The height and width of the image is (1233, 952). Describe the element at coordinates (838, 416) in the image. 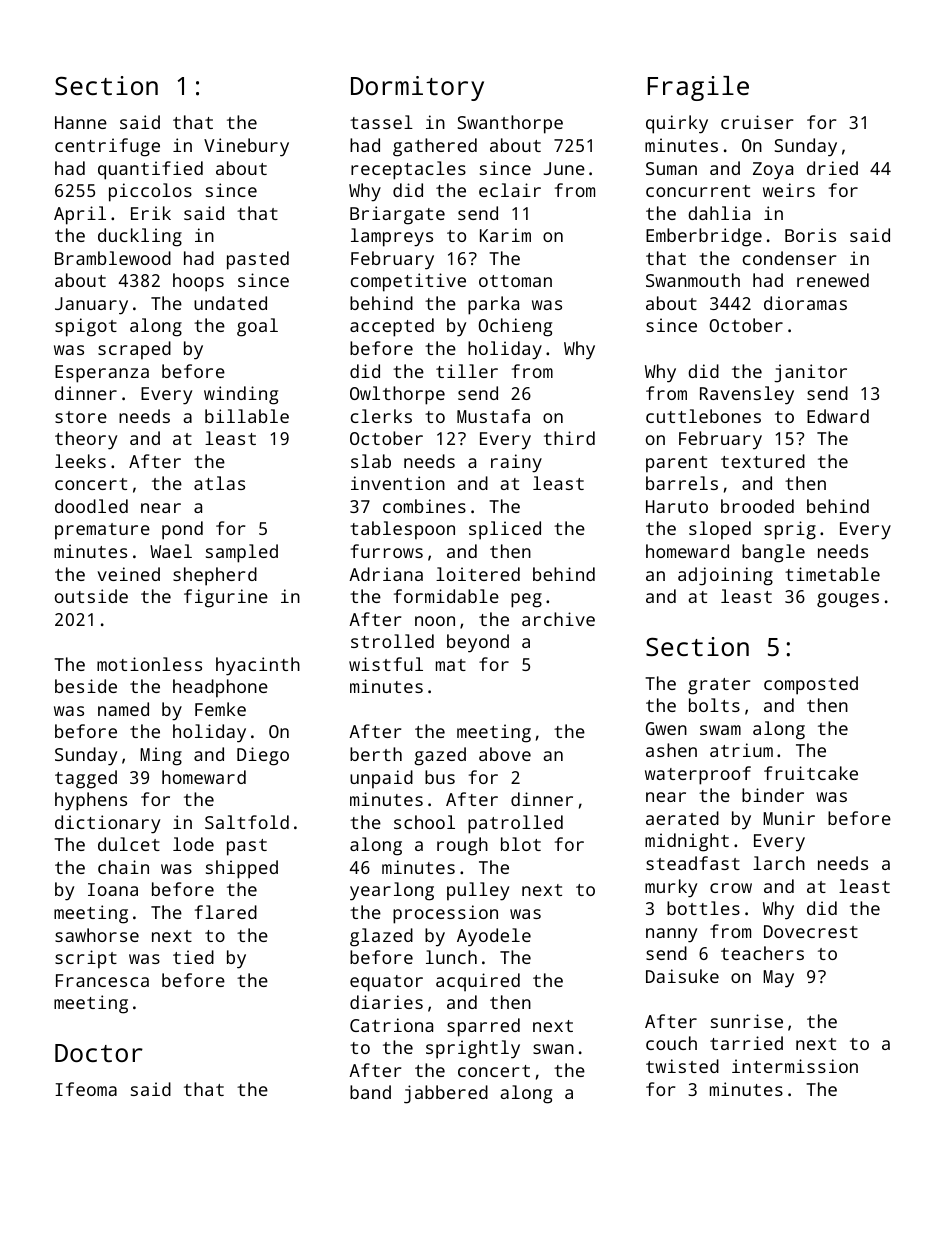

I see `Edward` at that location.
